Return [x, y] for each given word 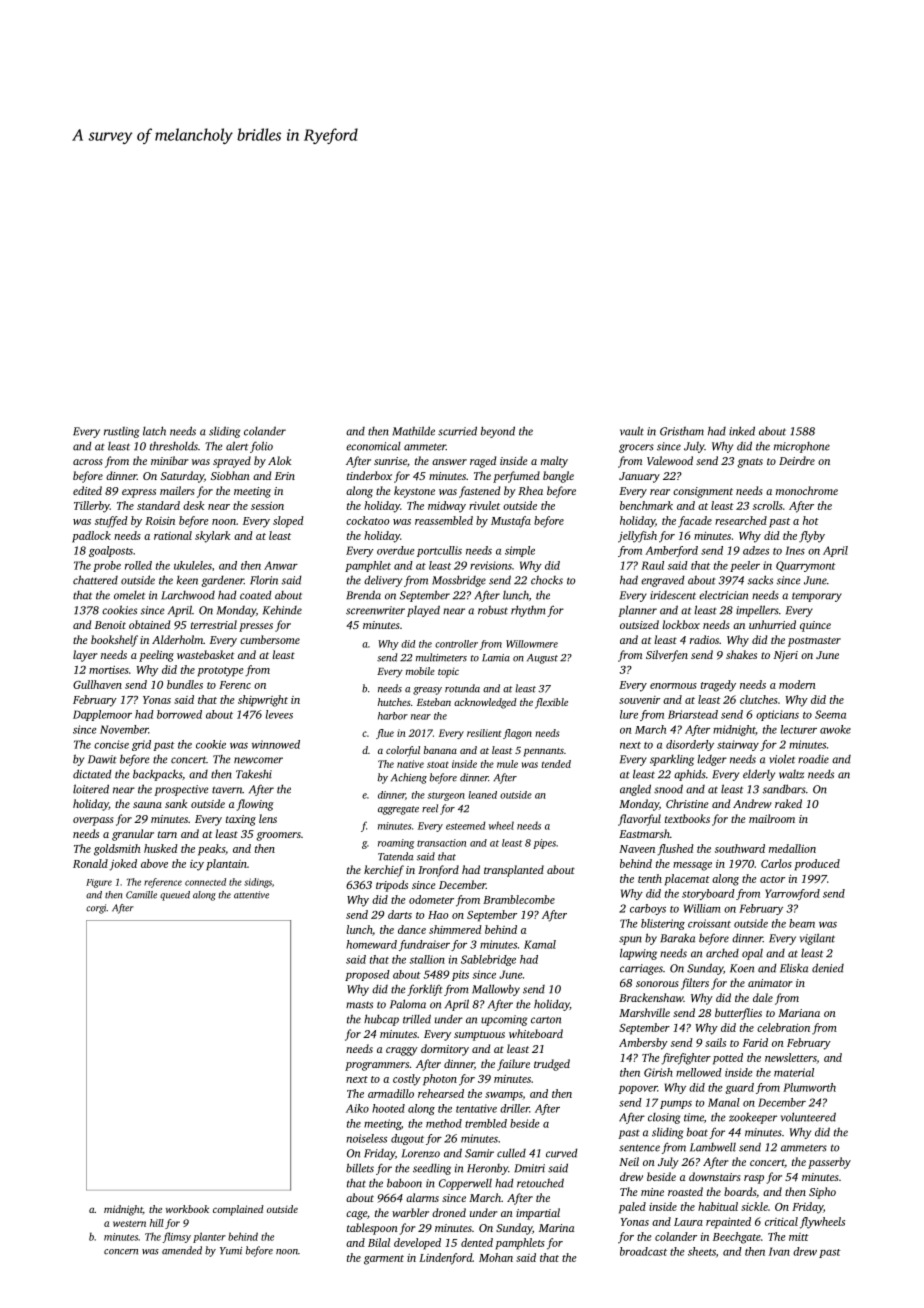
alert [237, 446]
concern [121, 1252]
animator [770, 983]
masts [359, 1005]
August [542, 659]
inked [742, 431]
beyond [498, 432]
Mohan [496, 1257]
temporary [817, 597]
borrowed [179, 714]
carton [546, 1020]
